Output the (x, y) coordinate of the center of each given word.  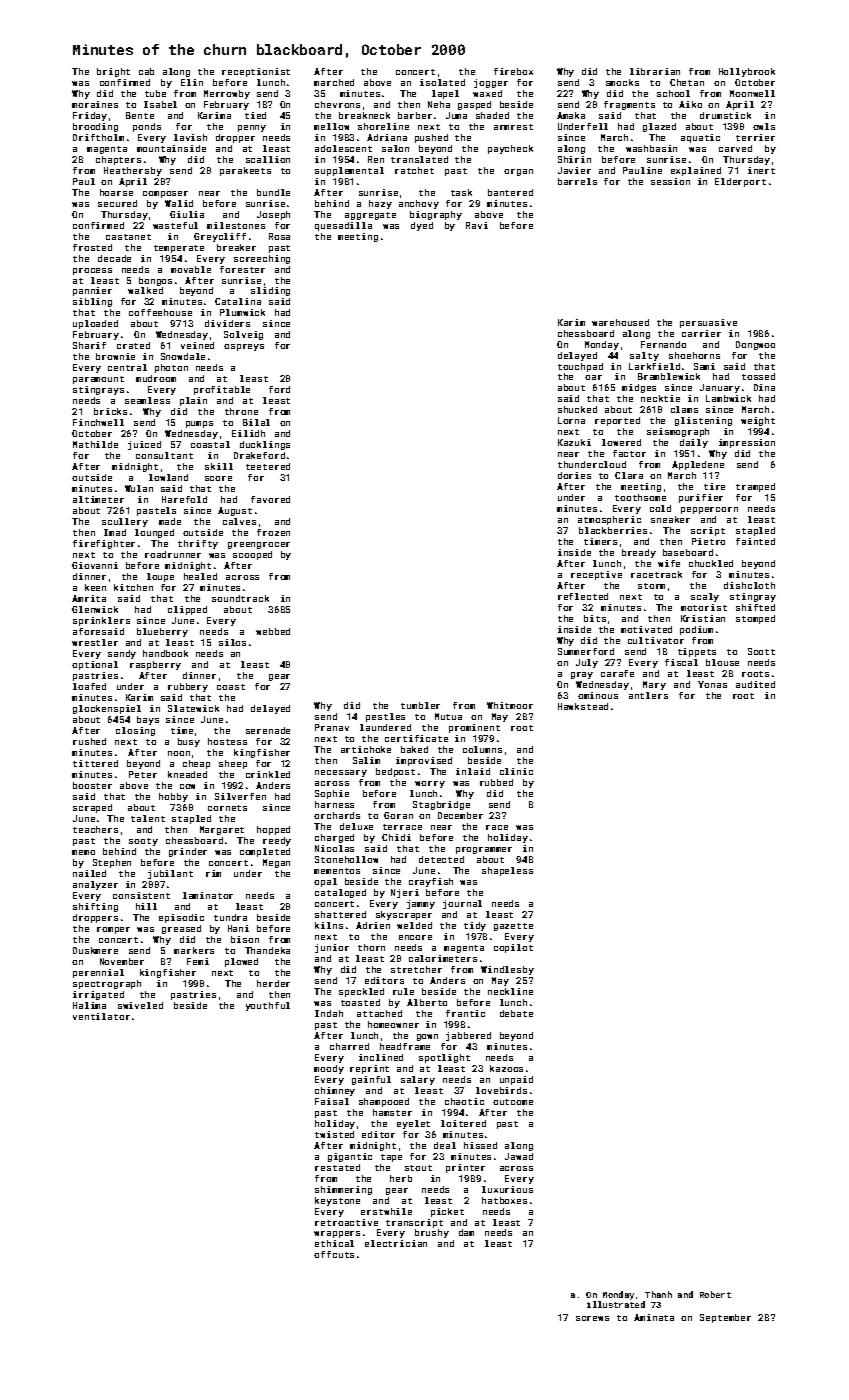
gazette (513, 927)
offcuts (334, 1254)
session (670, 181)
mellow (331, 126)
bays (148, 720)
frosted (92, 247)
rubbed (496, 782)
